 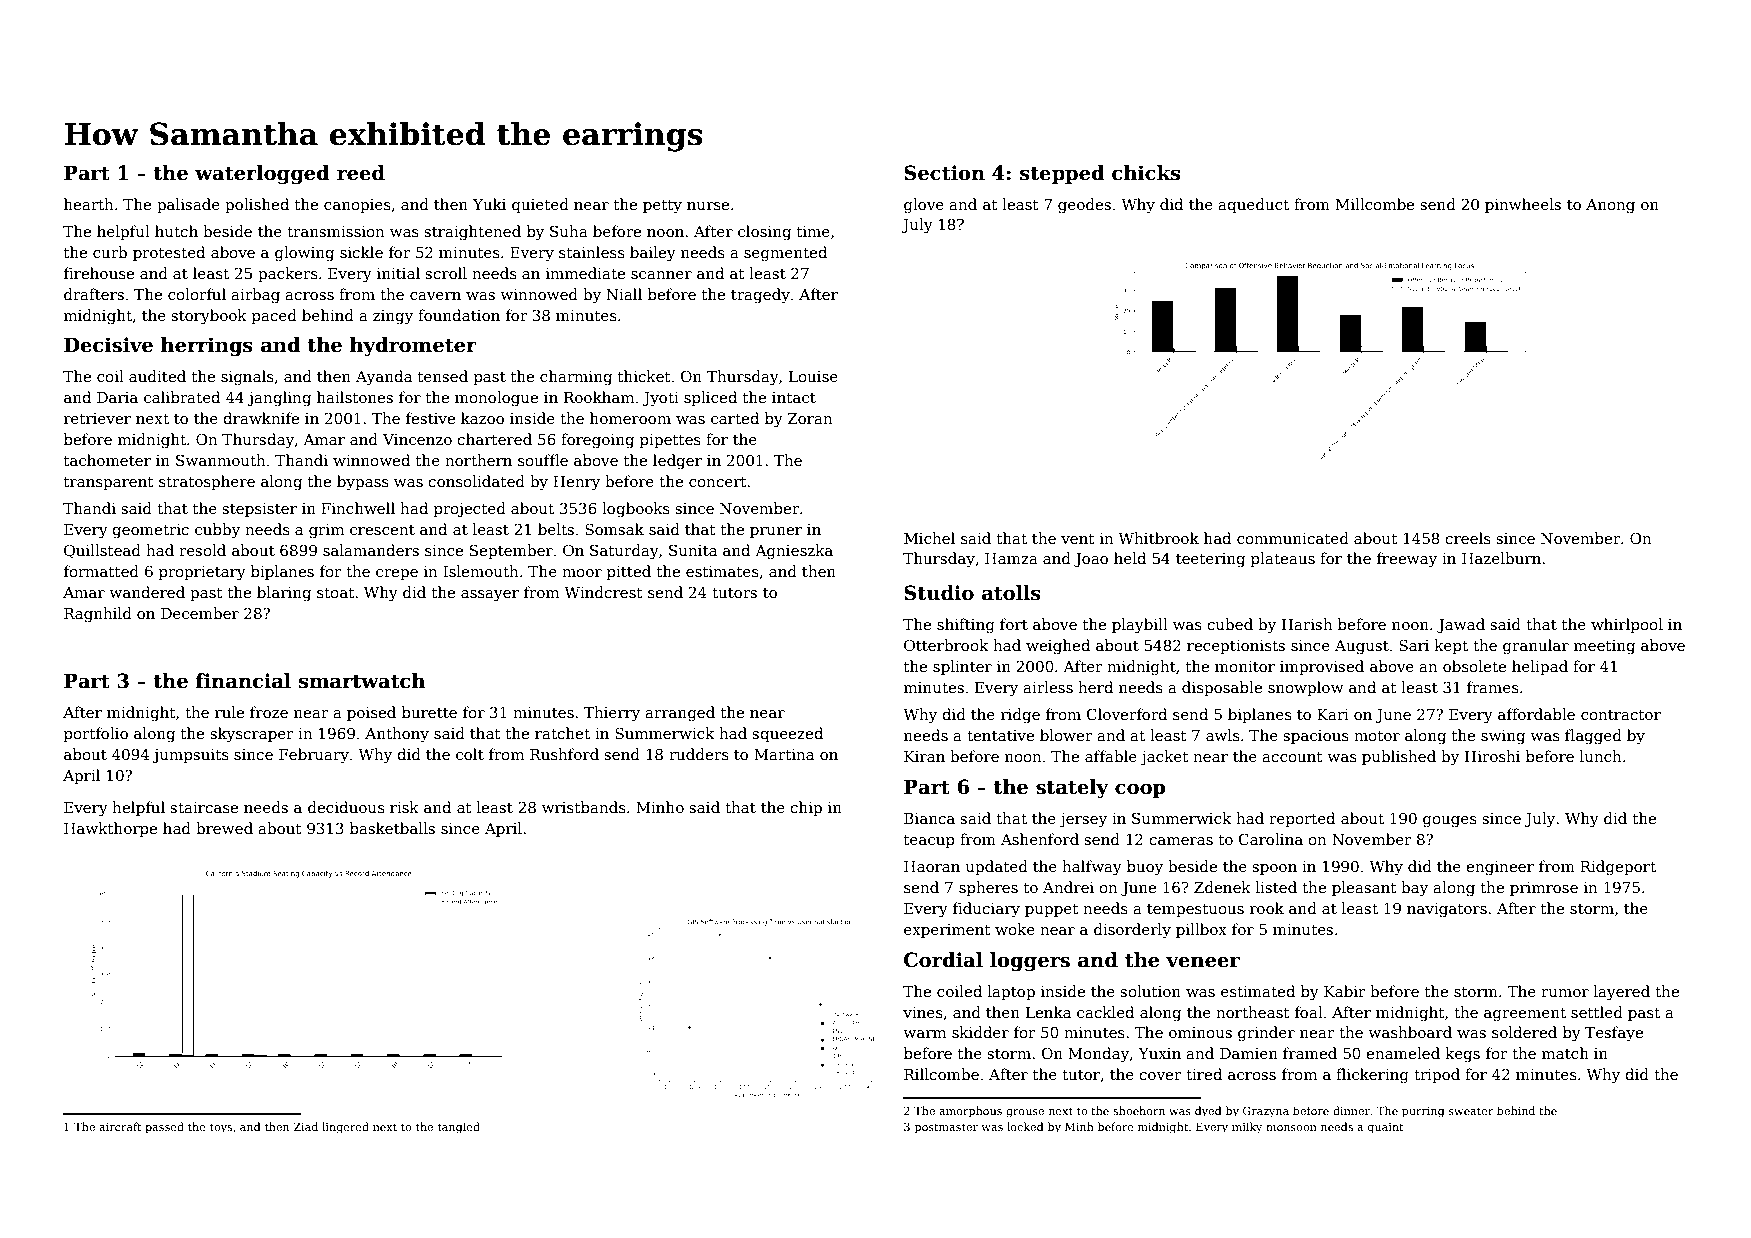 I want to click on pinwheels, so click(x=1523, y=205).
